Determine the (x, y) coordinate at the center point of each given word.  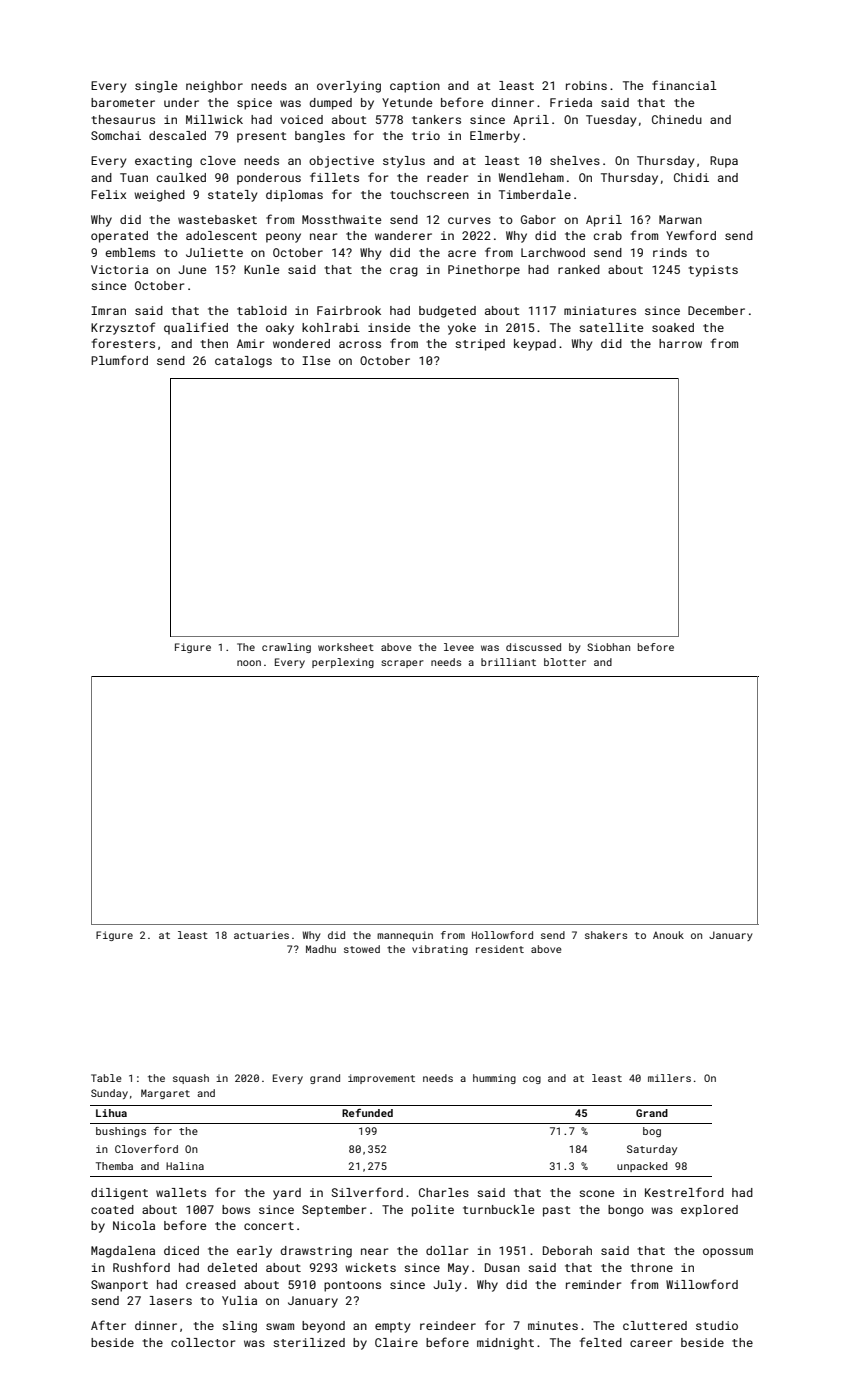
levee (459, 647)
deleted (232, 1267)
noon (249, 663)
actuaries (261, 935)
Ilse (316, 360)
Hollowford (502, 935)
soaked (673, 327)
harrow (680, 343)
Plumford (119, 360)
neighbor (214, 87)
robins (586, 85)
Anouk (668, 935)
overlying (349, 87)
